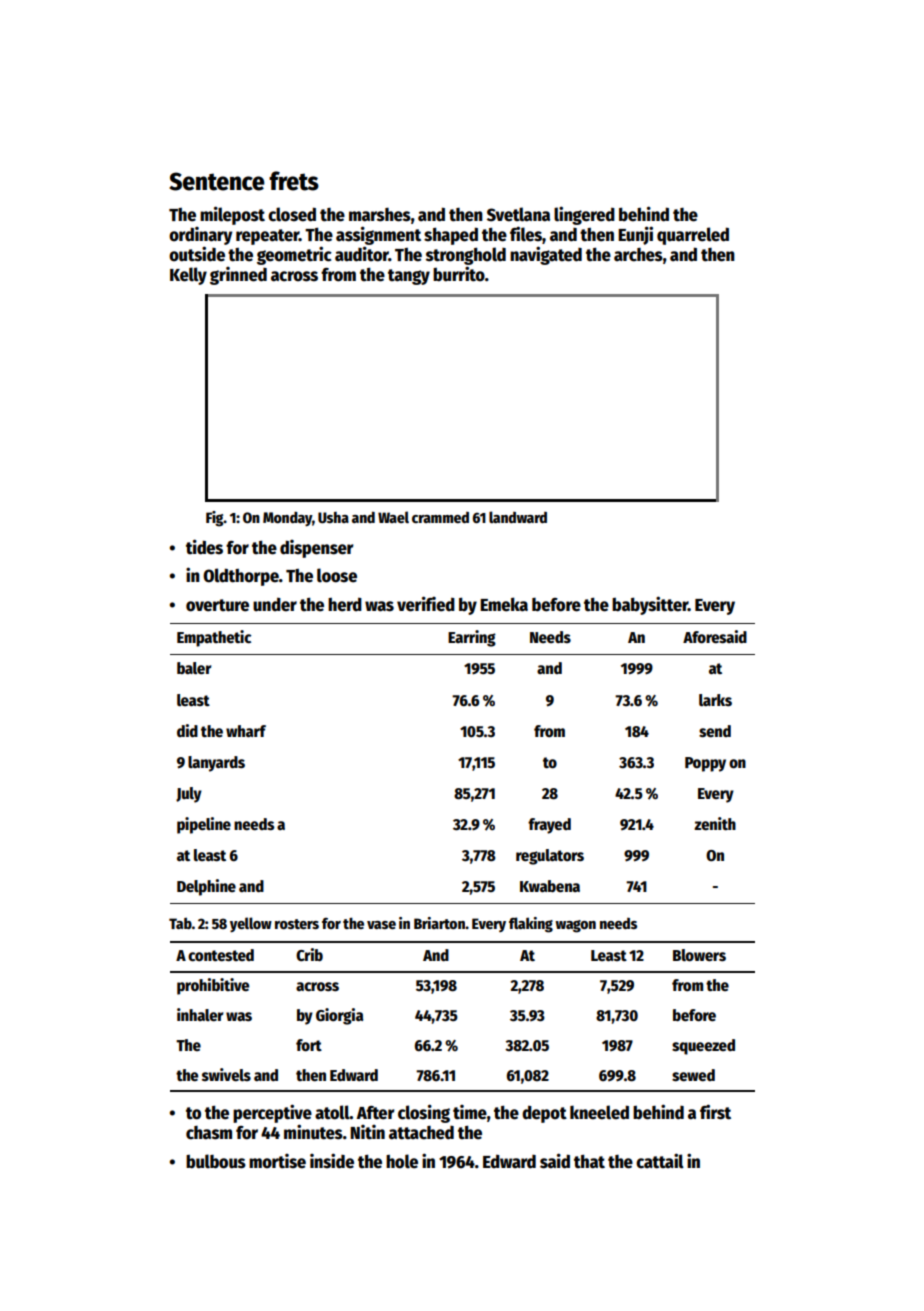  What do you see at coordinates (232, 215) in the document?
I see `milepost` at bounding box center [232, 215].
